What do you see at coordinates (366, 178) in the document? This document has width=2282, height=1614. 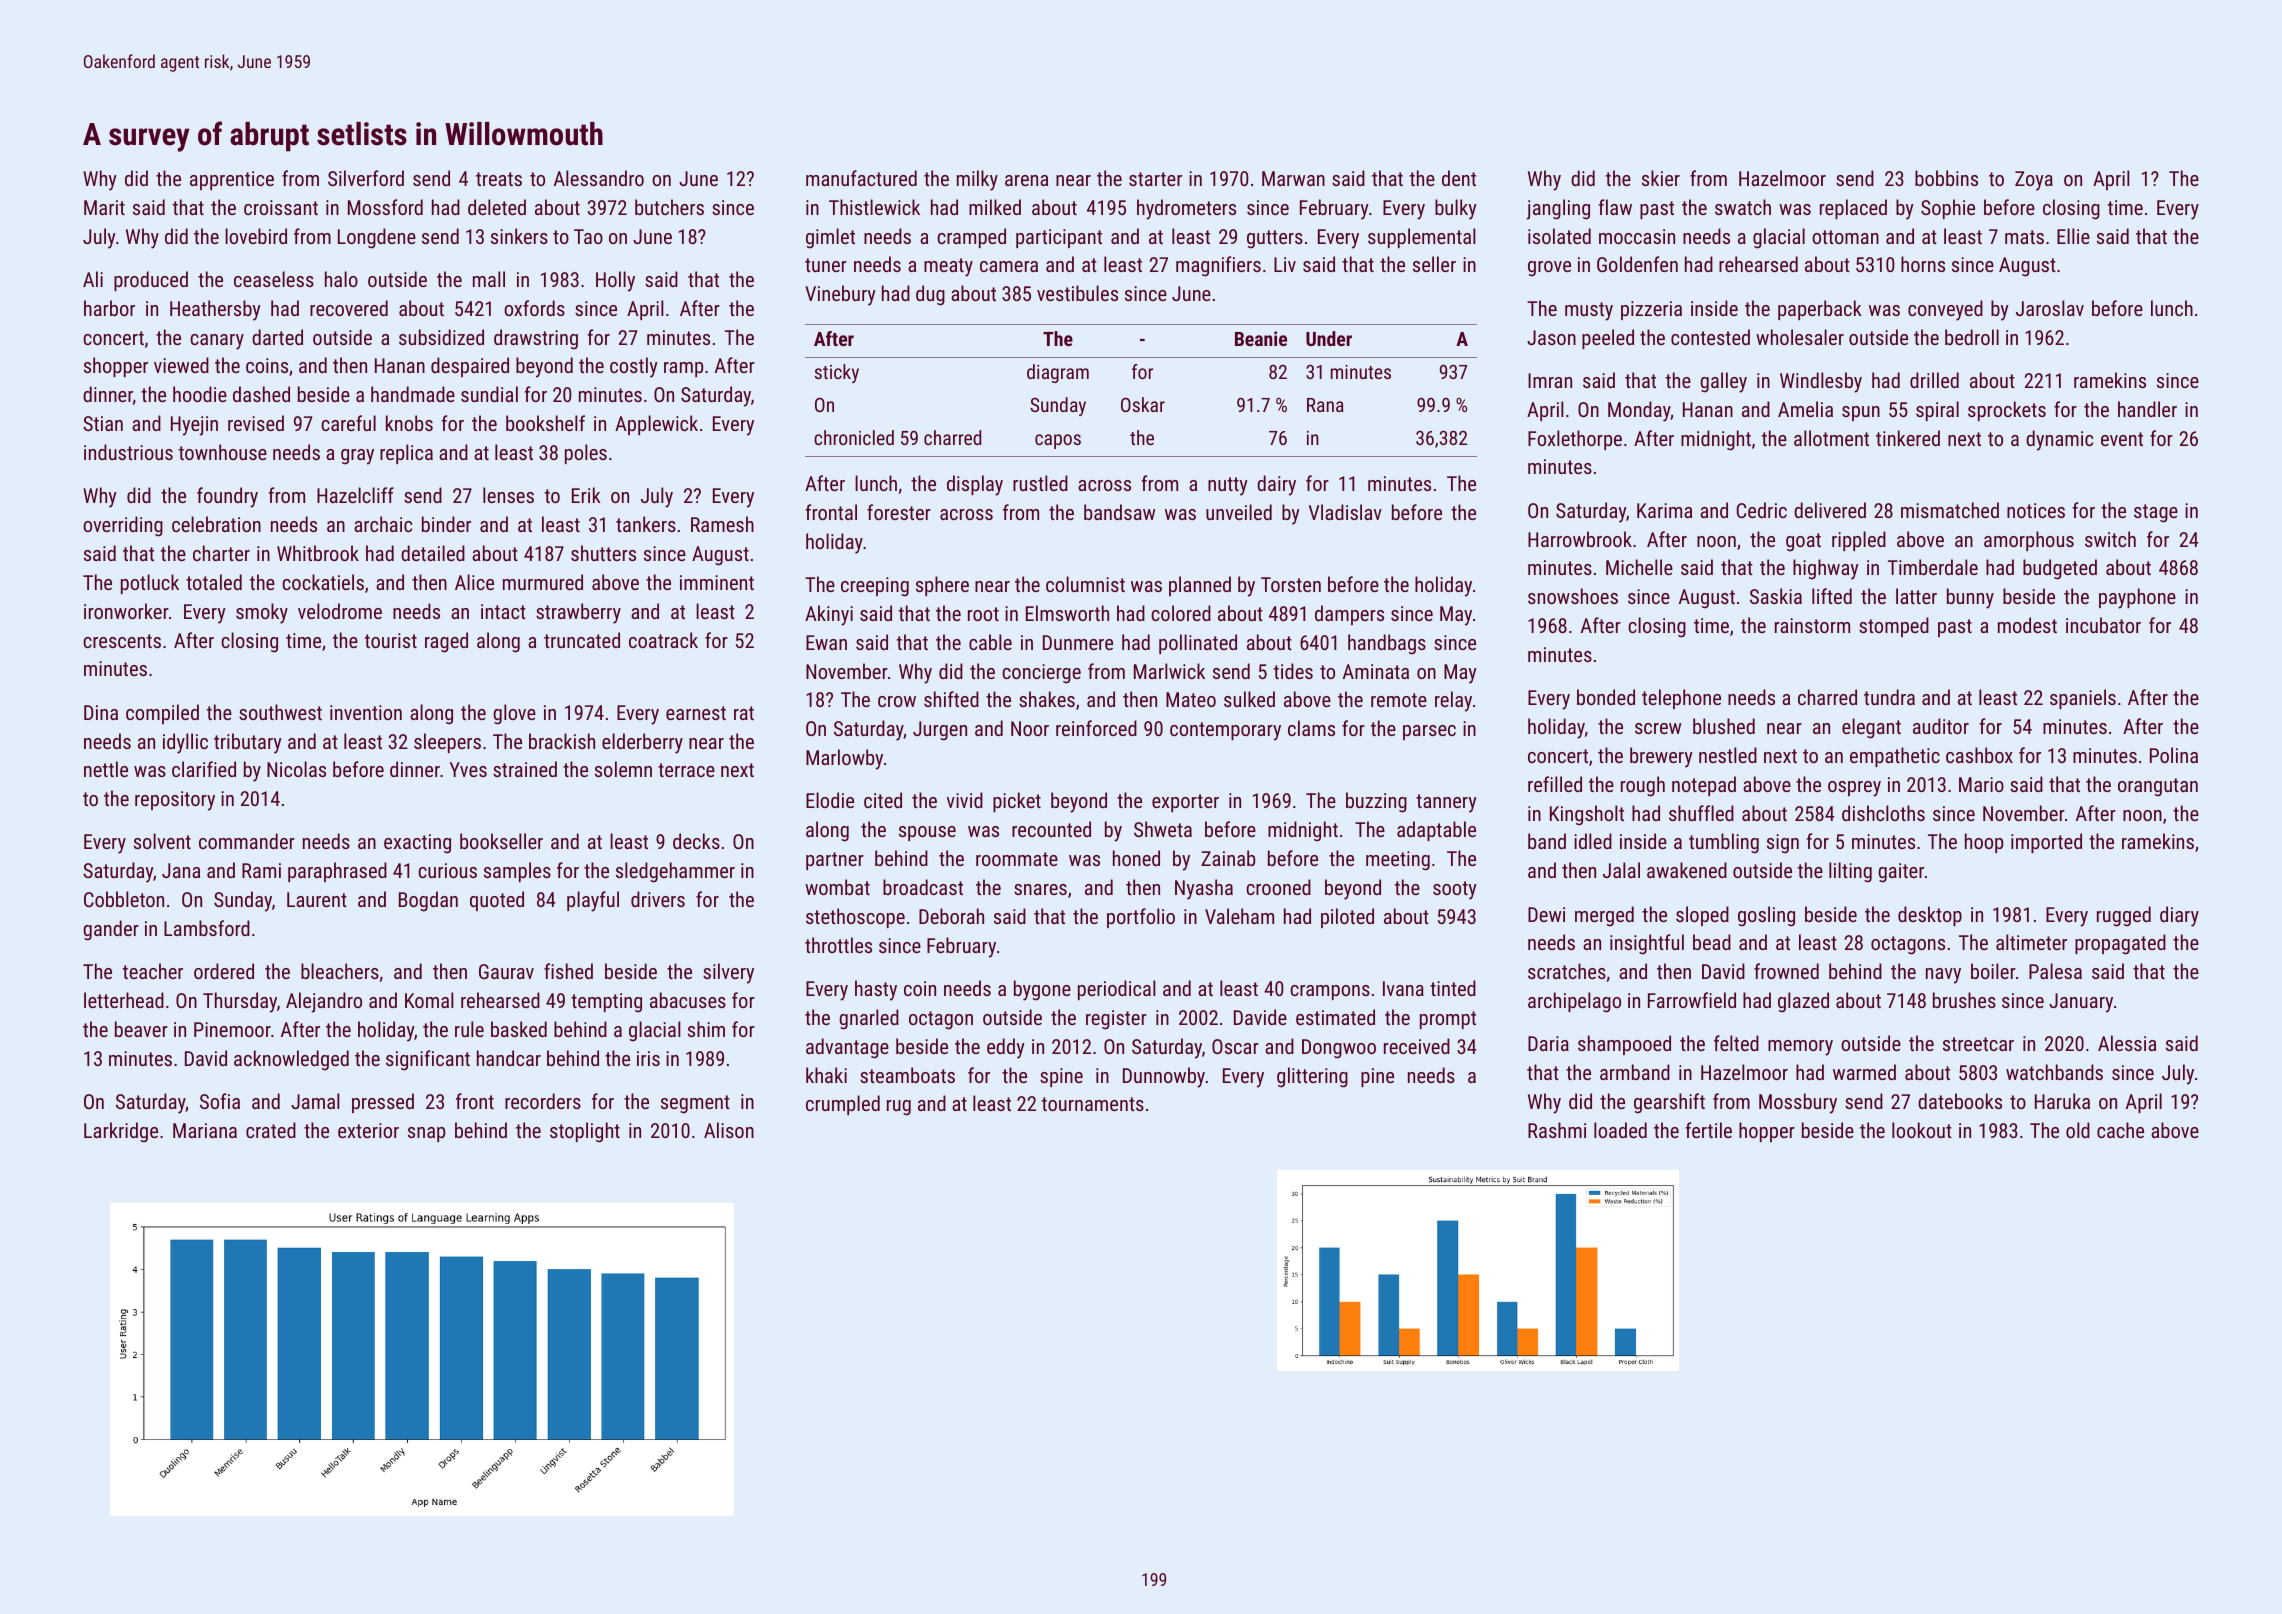 I see `Silverford` at bounding box center [366, 178].
